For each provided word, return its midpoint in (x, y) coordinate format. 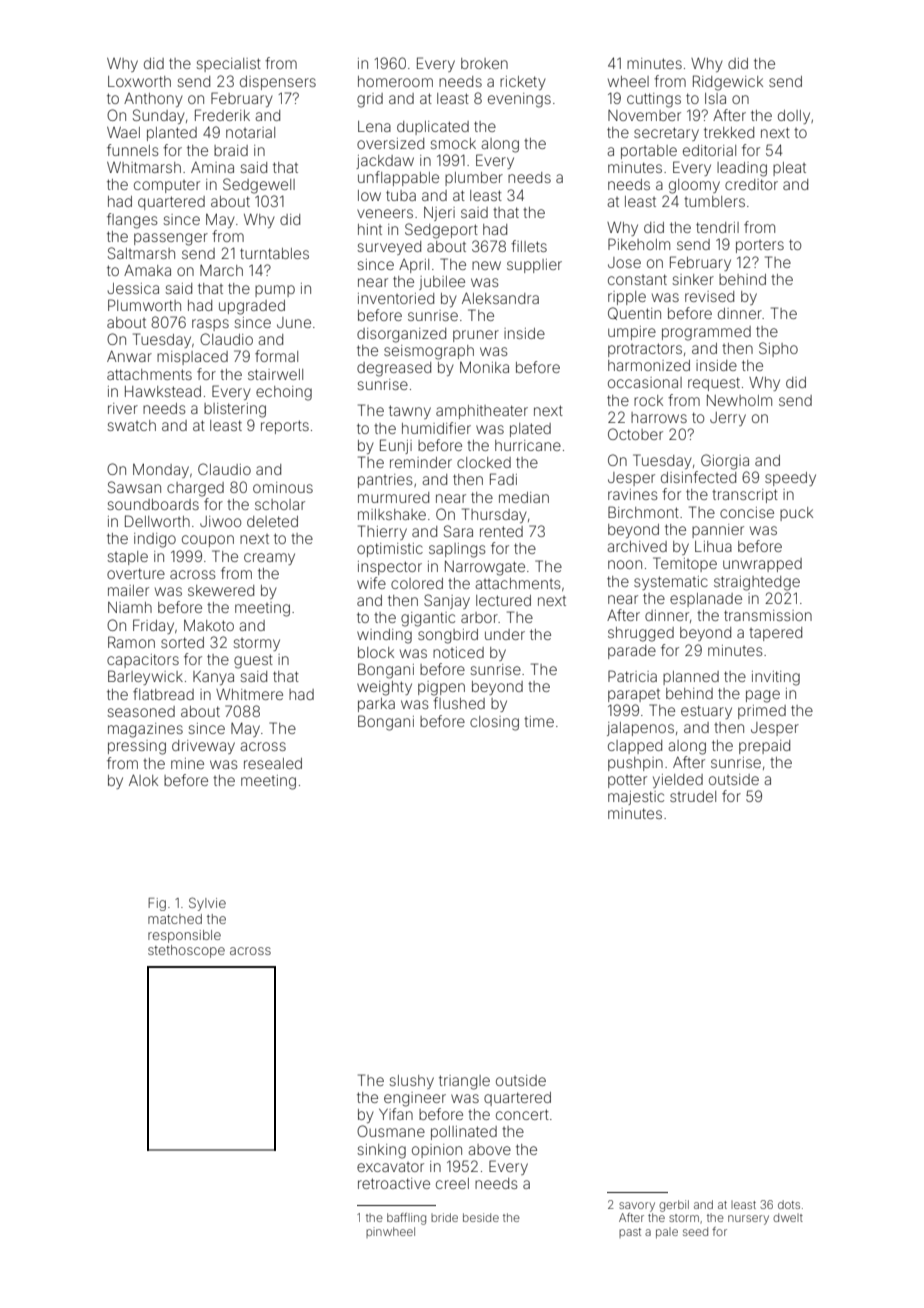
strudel (693, 796)
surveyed (389, 248)
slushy (411, 1082)
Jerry (728, 419)
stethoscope (186, 951)
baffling (406, 1219)
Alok (143, 780)
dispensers (278, 83)
